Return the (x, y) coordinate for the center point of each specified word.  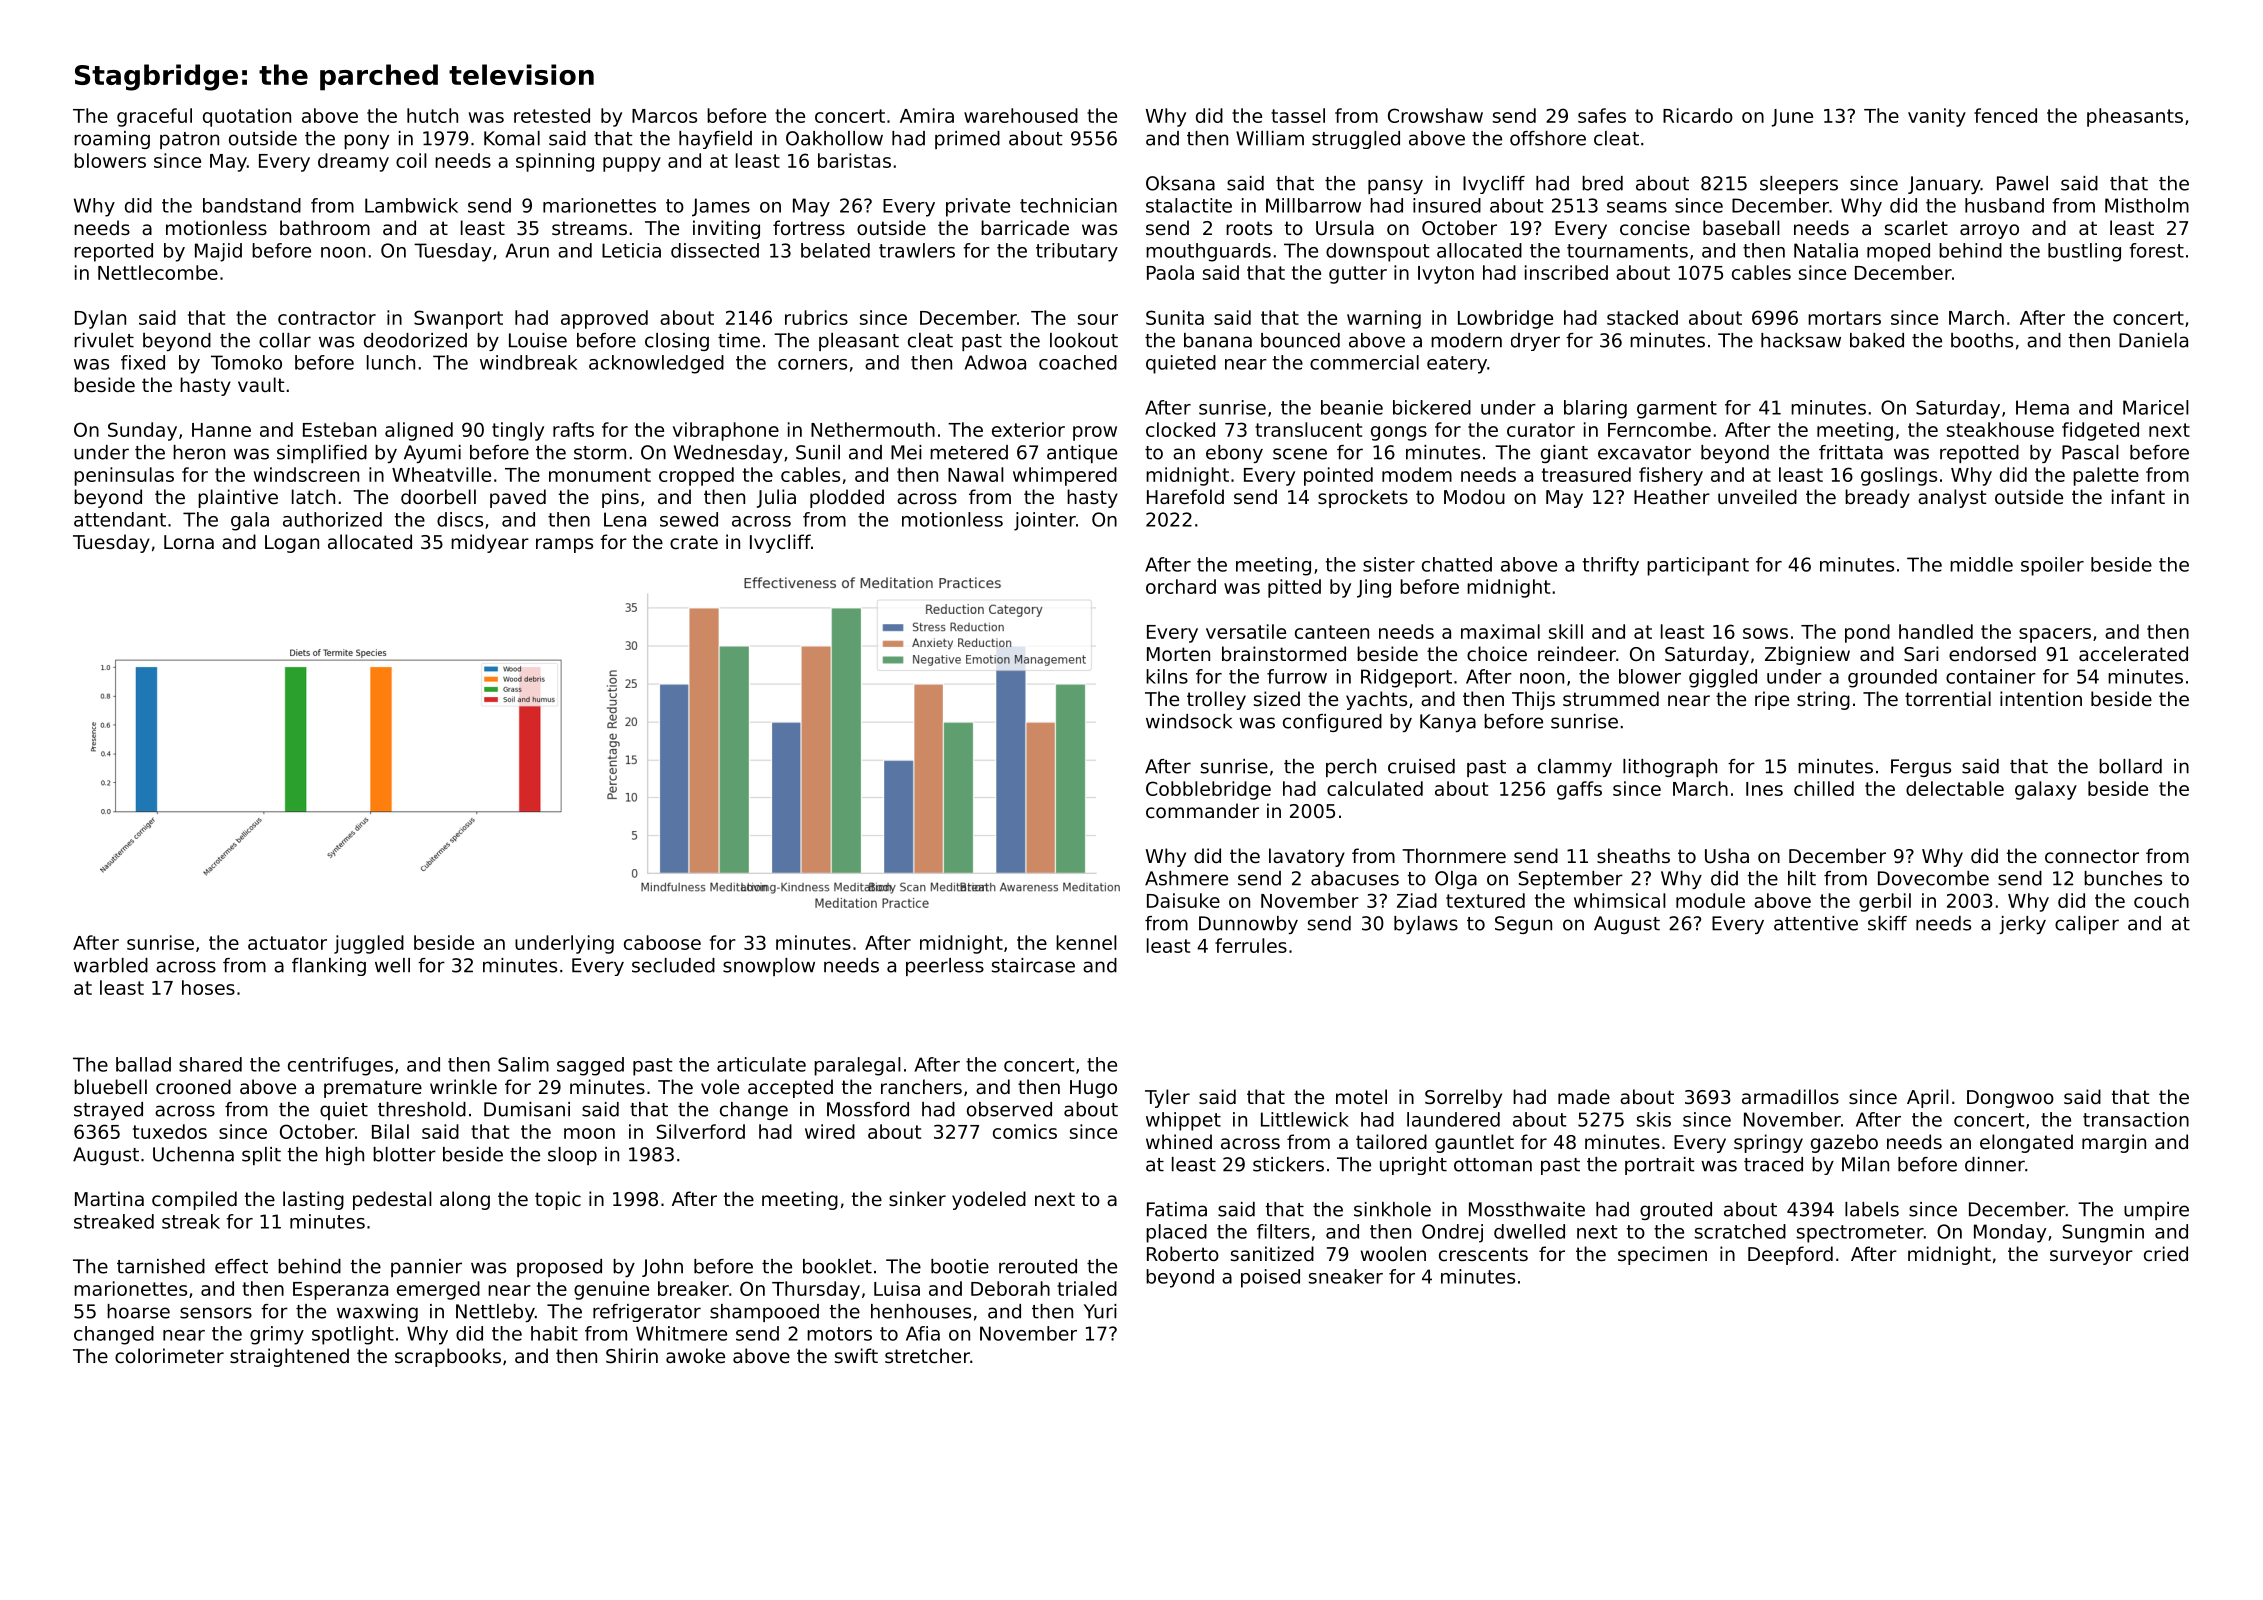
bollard (2130, 766)
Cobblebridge (1208, 790)
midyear (490, 543)
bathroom (325, 227)
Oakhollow (834, 138)
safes (1602, 115)
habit (554, 1333)
